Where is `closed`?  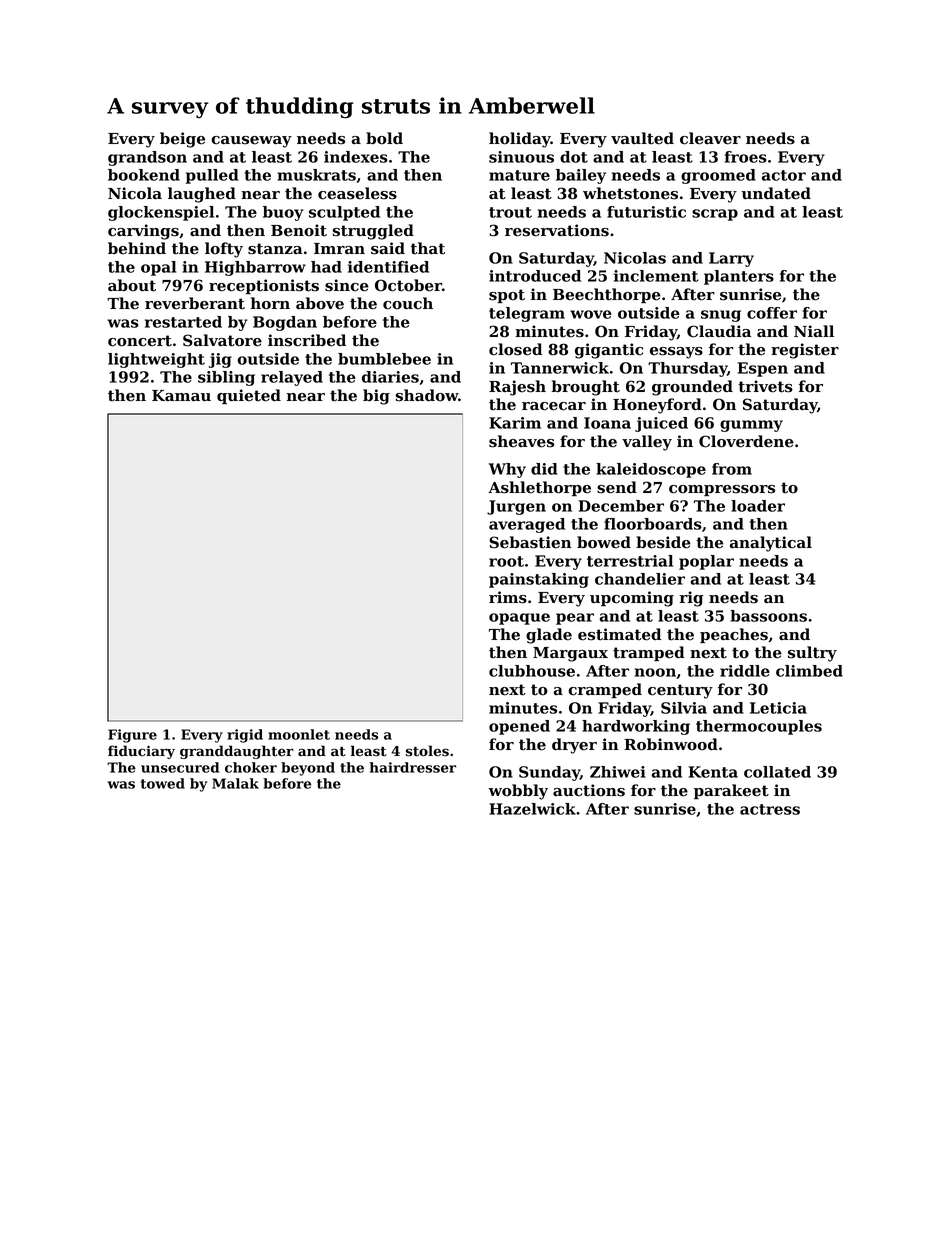
closed is located at coordinates (515, 349).
